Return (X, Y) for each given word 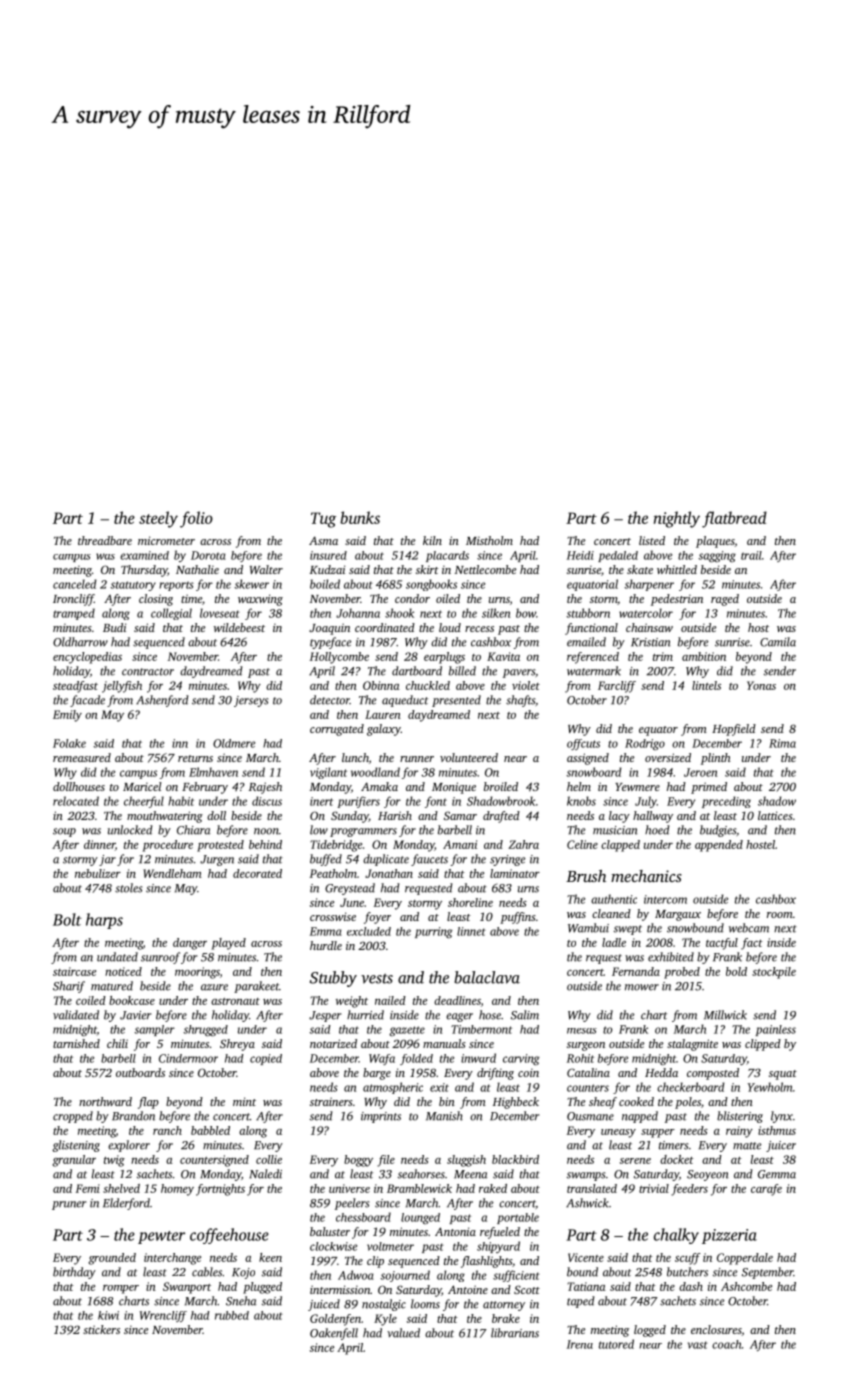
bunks (360, 517)
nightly (677, 519)
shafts (520, 701)
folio (196, 519)
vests (377, 978)
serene (635, 1161)
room (780, 915)
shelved (121, 1188)
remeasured (82, 757)
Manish (444, 1116)
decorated (257, 873)
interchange (172, 1259)
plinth (716, 759)
